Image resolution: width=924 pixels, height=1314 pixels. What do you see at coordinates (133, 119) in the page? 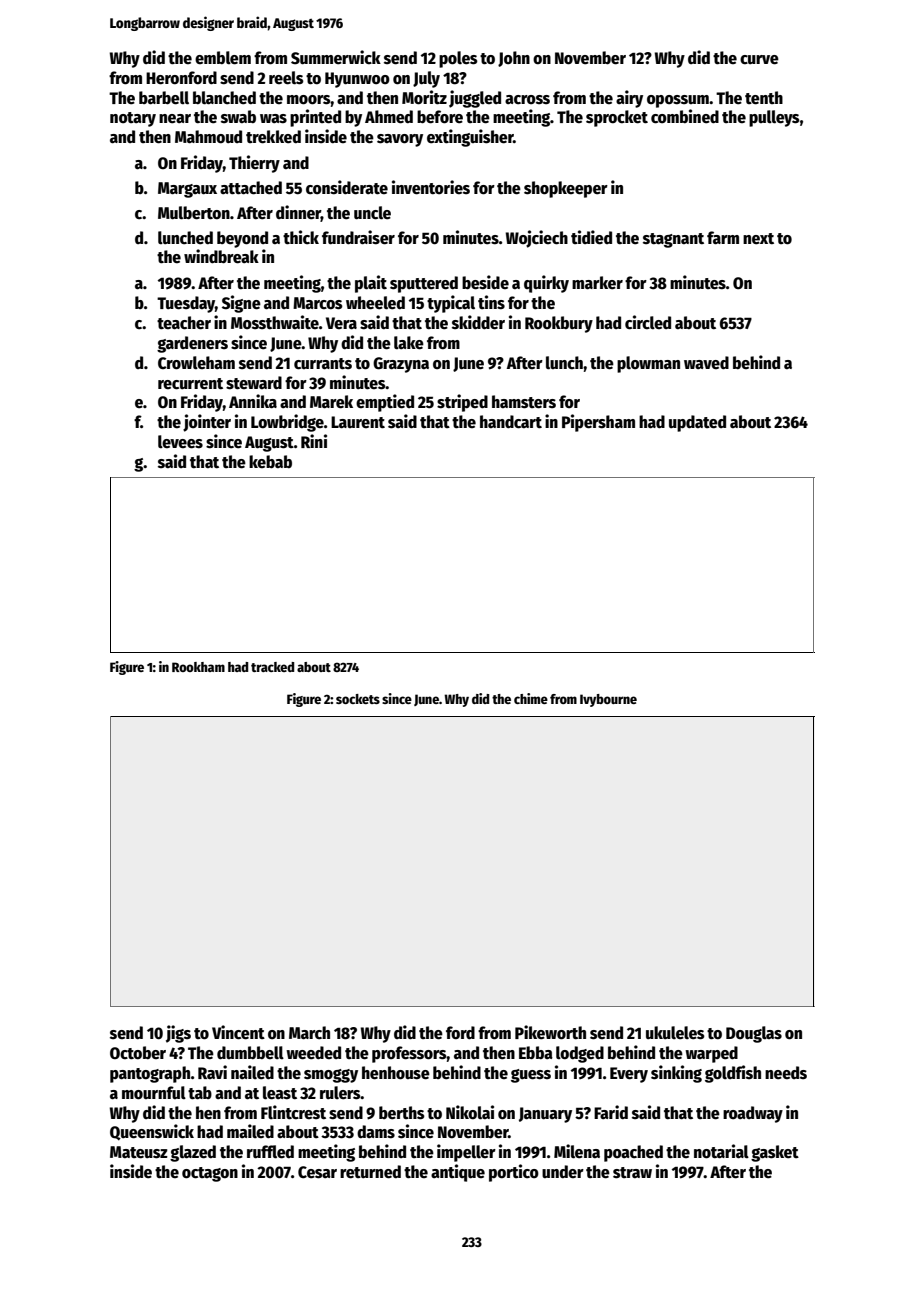
I see `notary` at bounding box center [133, 119].
